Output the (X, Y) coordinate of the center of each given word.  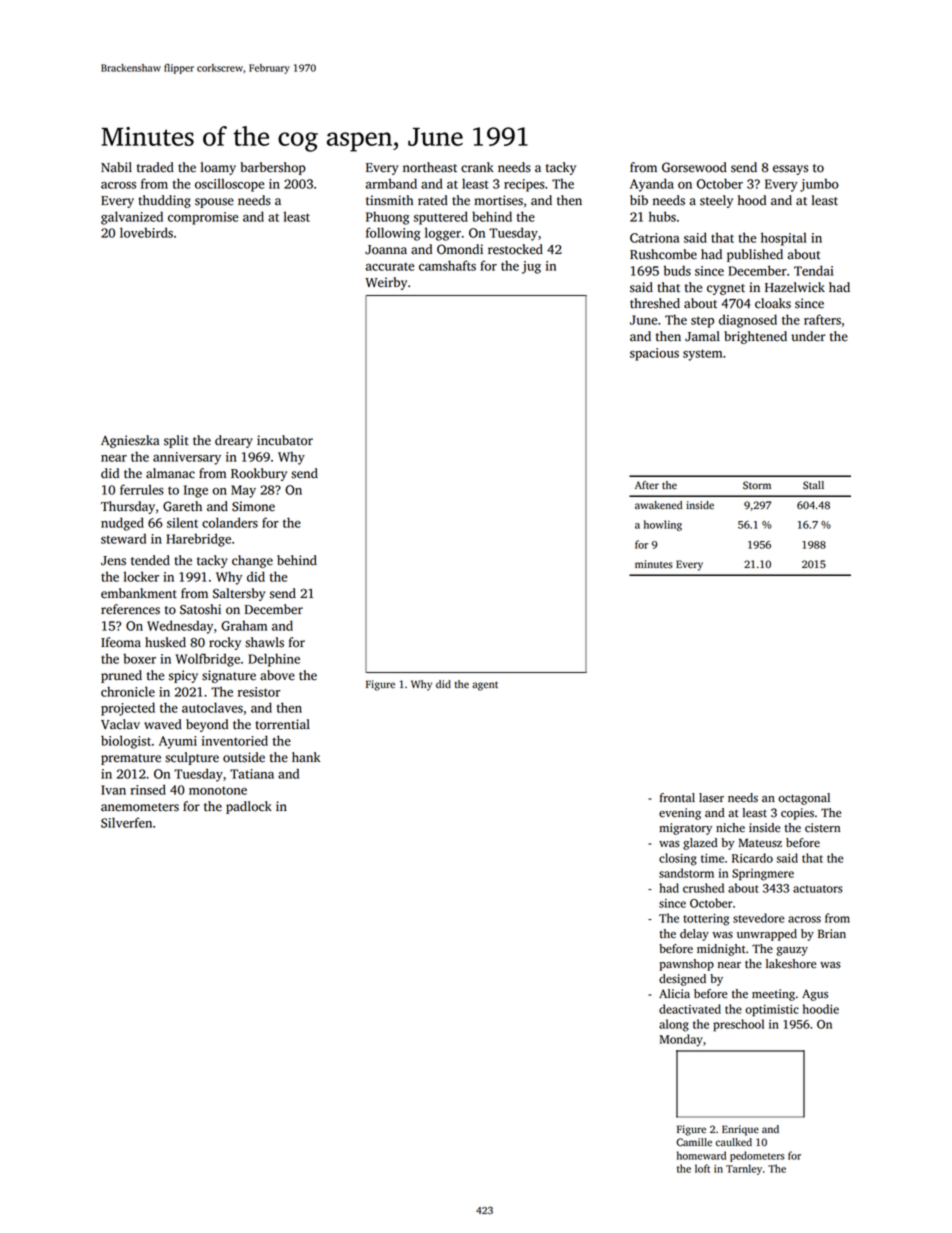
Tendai (814, 270)
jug (531, 267)
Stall (813, 485)
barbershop (273, 168)
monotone (218, 790)
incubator (285, 440)
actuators (818, 889)
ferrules (142, 489)
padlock (249, 807)
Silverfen (126, 822)
